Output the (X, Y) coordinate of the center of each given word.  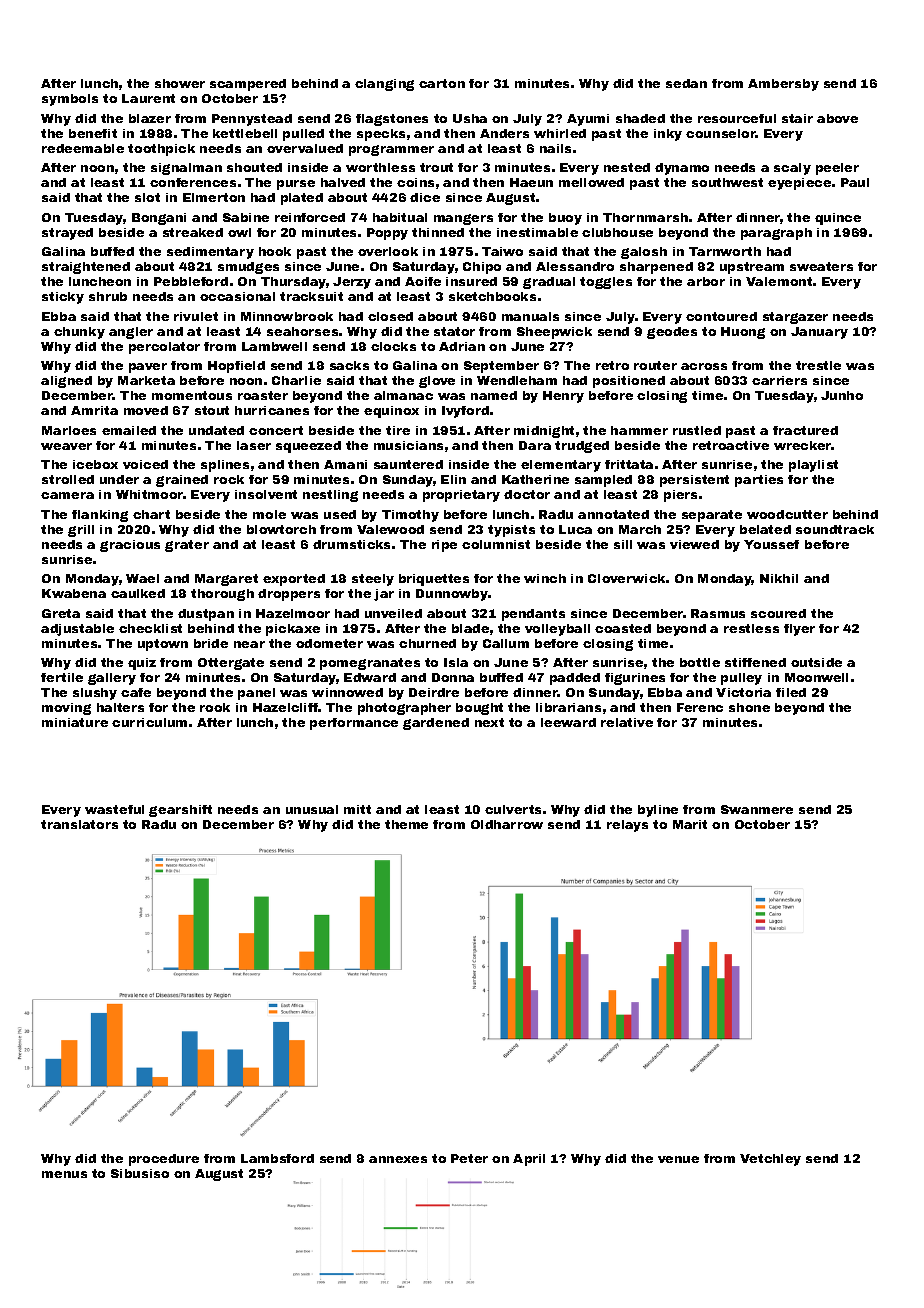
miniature (75, 722)
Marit (690, 824)
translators (79, 824)
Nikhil (779, 578)
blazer (150, 118)
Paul (855, 182)
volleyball (557, 630)
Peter (469, 1158)
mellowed (591, 182)
